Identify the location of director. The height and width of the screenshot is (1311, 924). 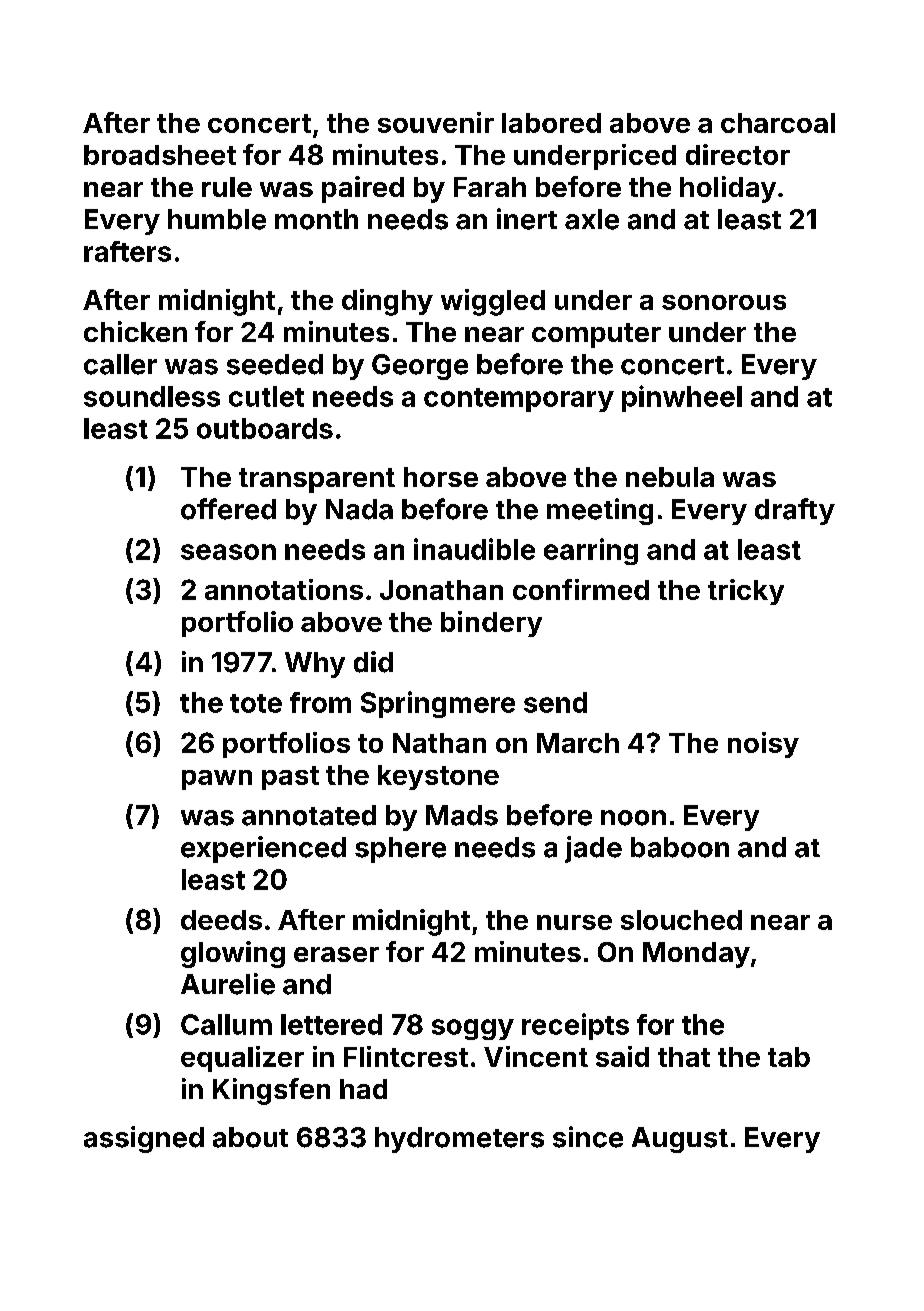
(738, 154).
